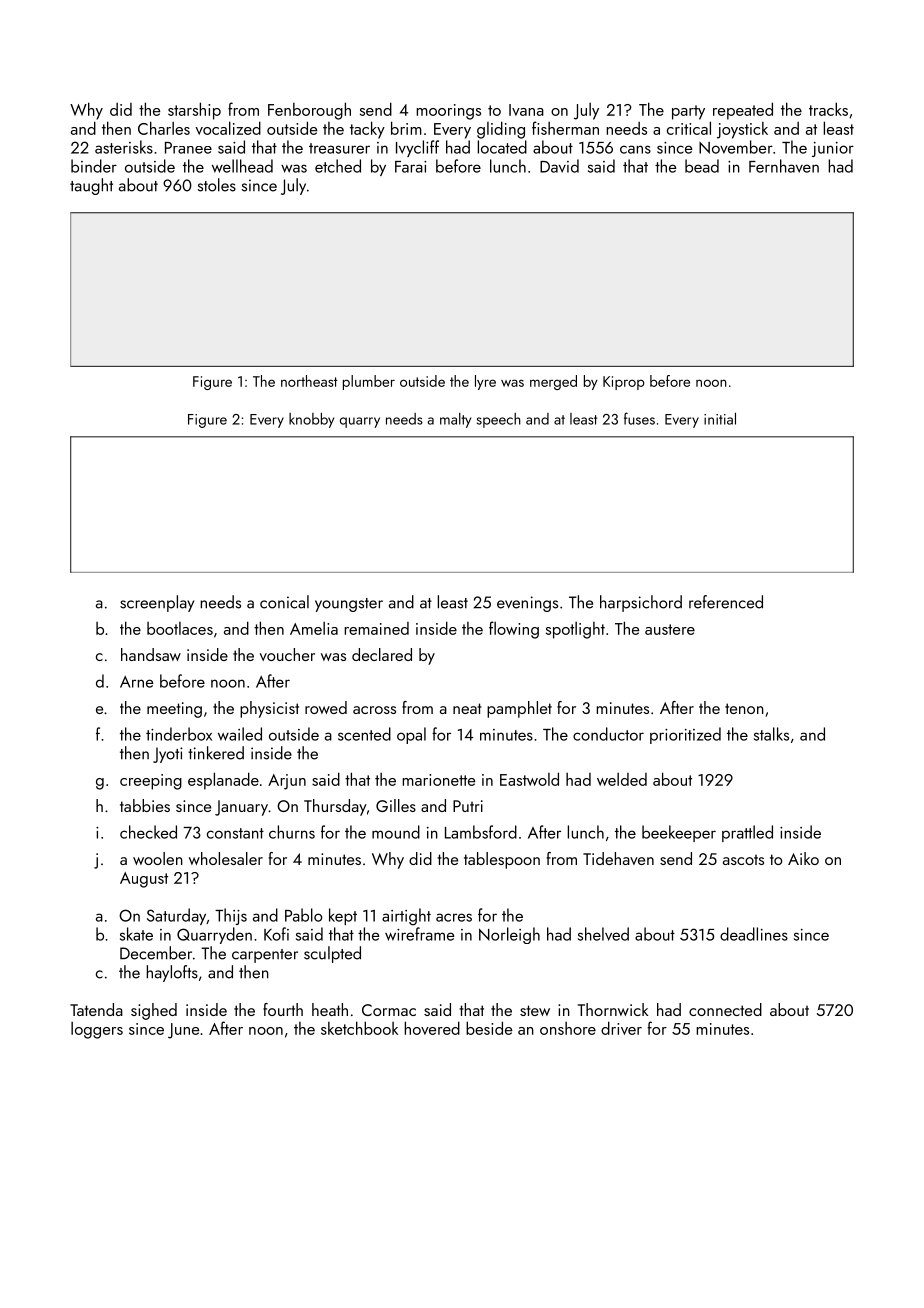  Describe the element at coordinates (726, 602) in the screenshot. I see `referenced` at that location.
